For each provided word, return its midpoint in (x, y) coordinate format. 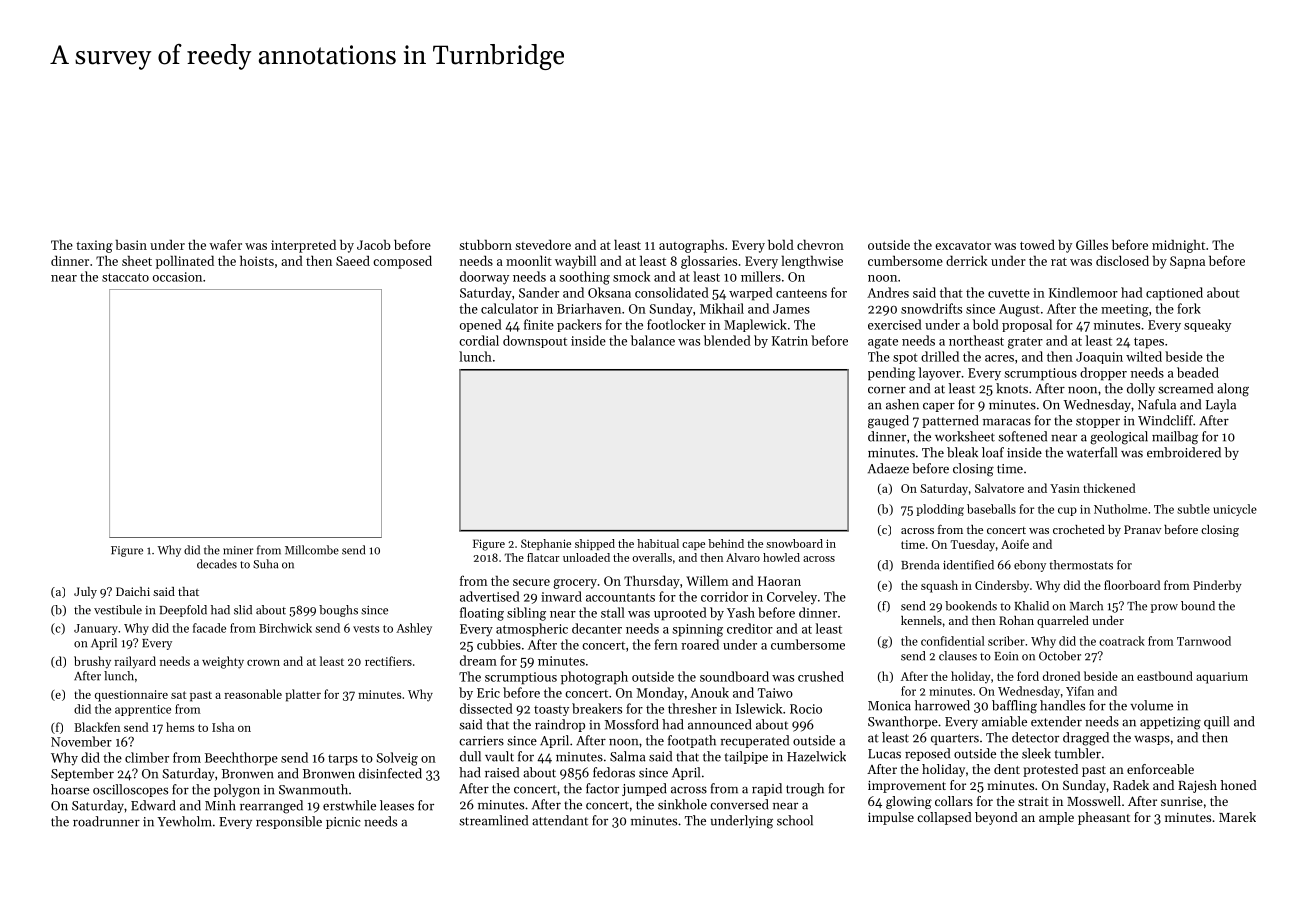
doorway (484, 278)
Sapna (1187, 262)
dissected (486, 708)
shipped (595, 544)
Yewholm (185, 821)
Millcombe (312, 550)
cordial (479, 340)
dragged (1086, 739)
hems (180, 727)
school (795, 820)
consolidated (672, 292)
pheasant (1104, 818)
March (1086, 606)
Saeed (353, 261)
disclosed (1122, 260)
